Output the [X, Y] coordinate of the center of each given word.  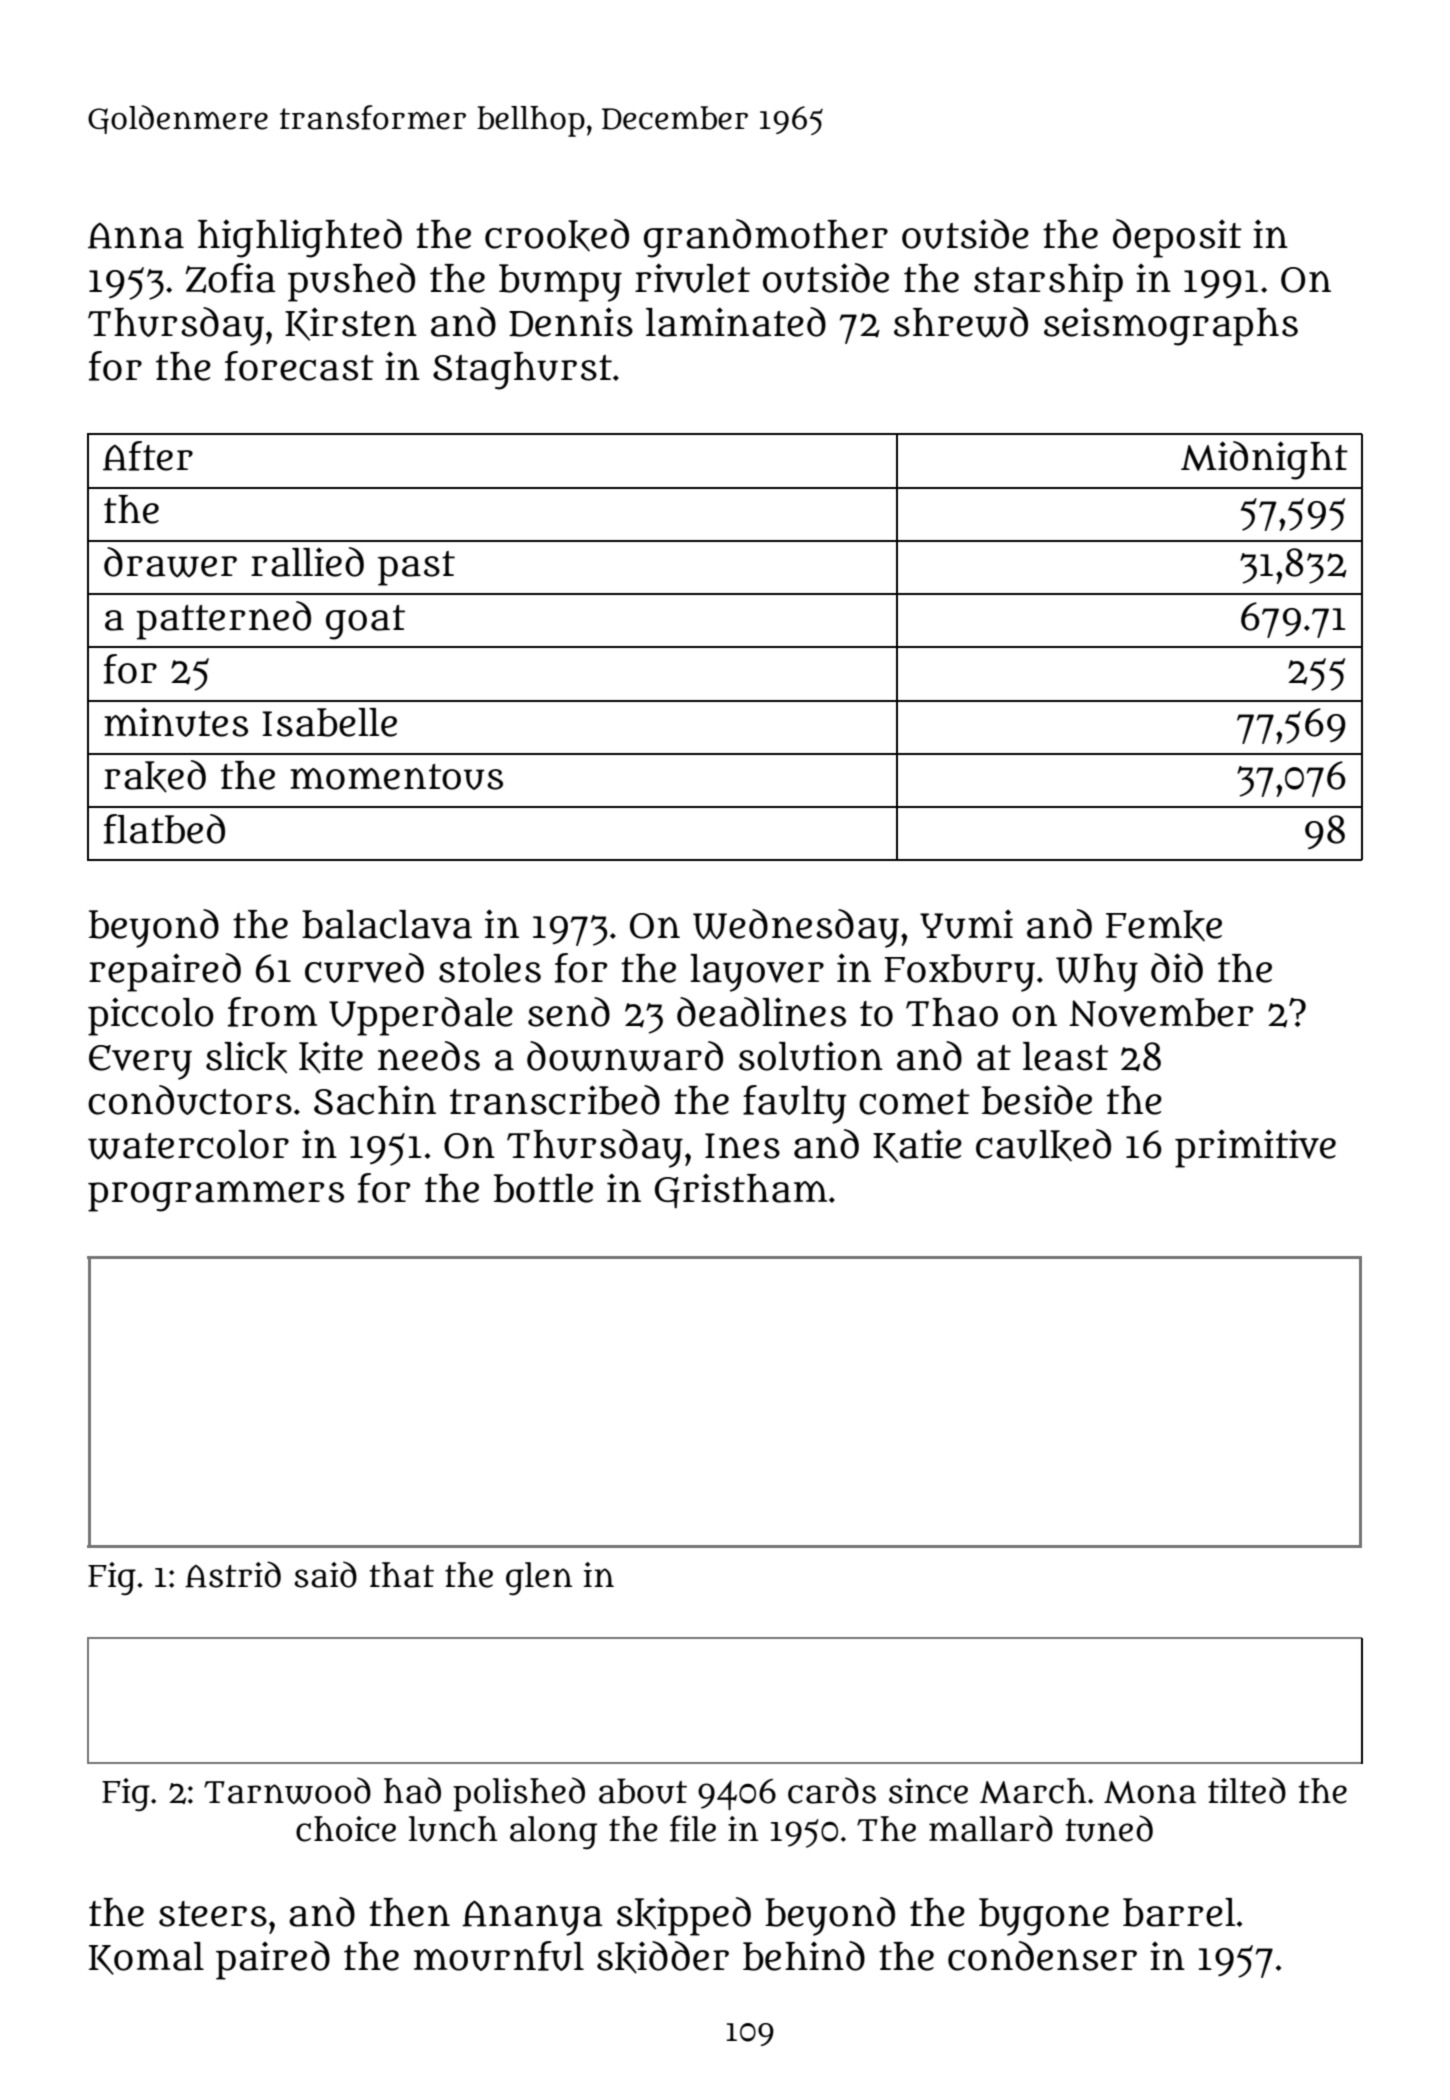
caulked [1043, 1145]
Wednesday [796, 928]
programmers [216, 1196]
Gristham [741, 1191]
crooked [557, 235]
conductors [190, 1100]
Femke [1164, 925]
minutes [176, 722]
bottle [543, 1188]
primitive [1255, 1148]
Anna [136, 235]
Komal [146, 1958]
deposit [1177, 238]
